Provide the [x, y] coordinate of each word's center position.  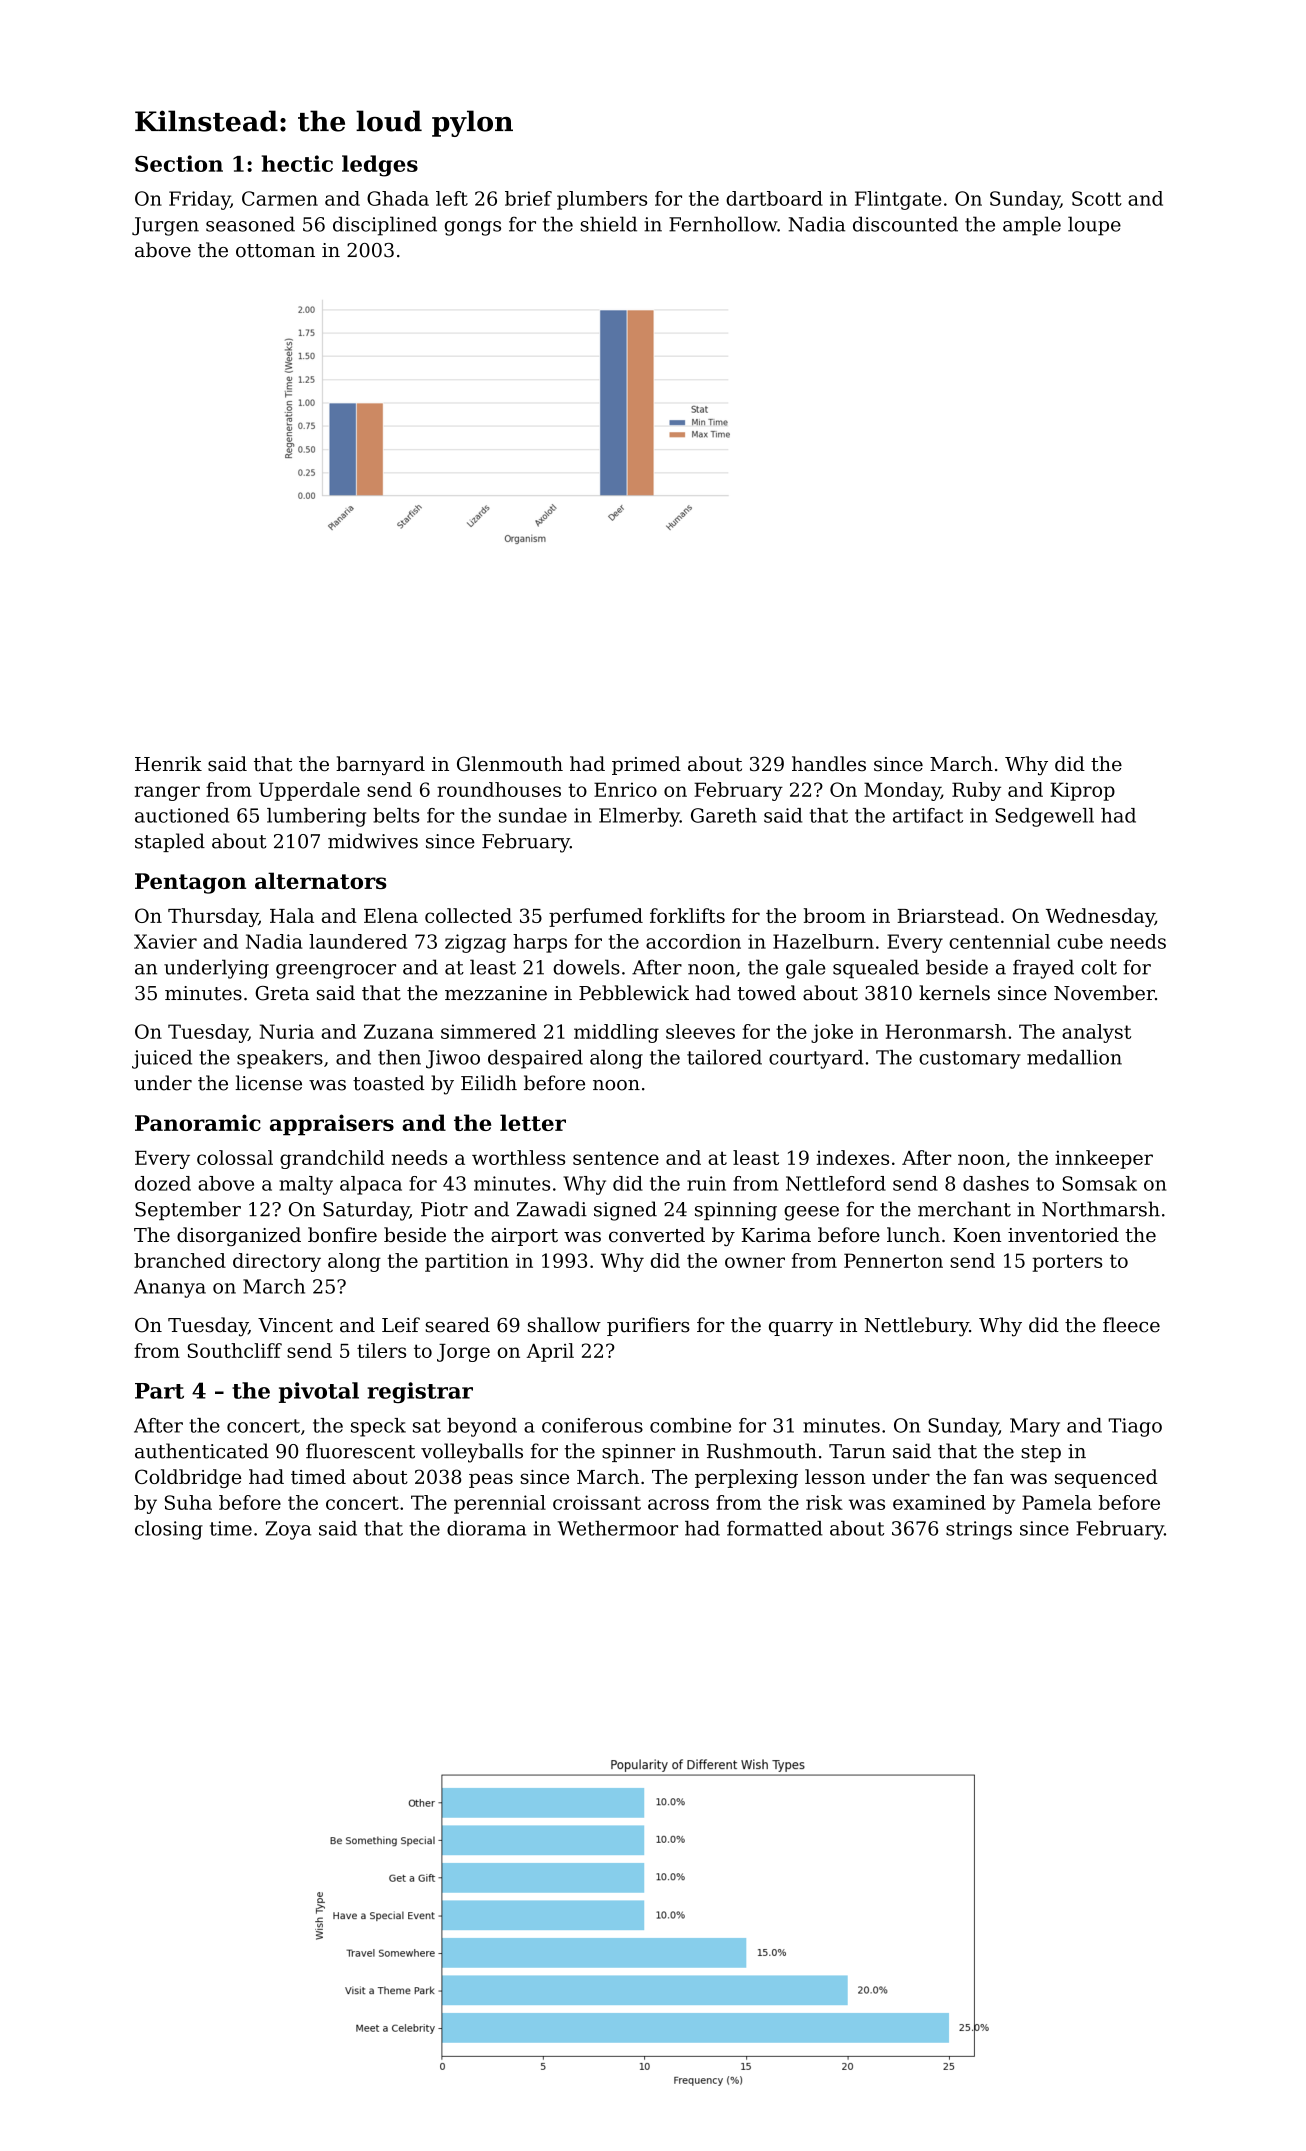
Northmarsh [1101, 1209]
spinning [736, 1211]
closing [169, 1530]
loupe [1094, 226]
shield [609, 224]
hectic [297, 163]
